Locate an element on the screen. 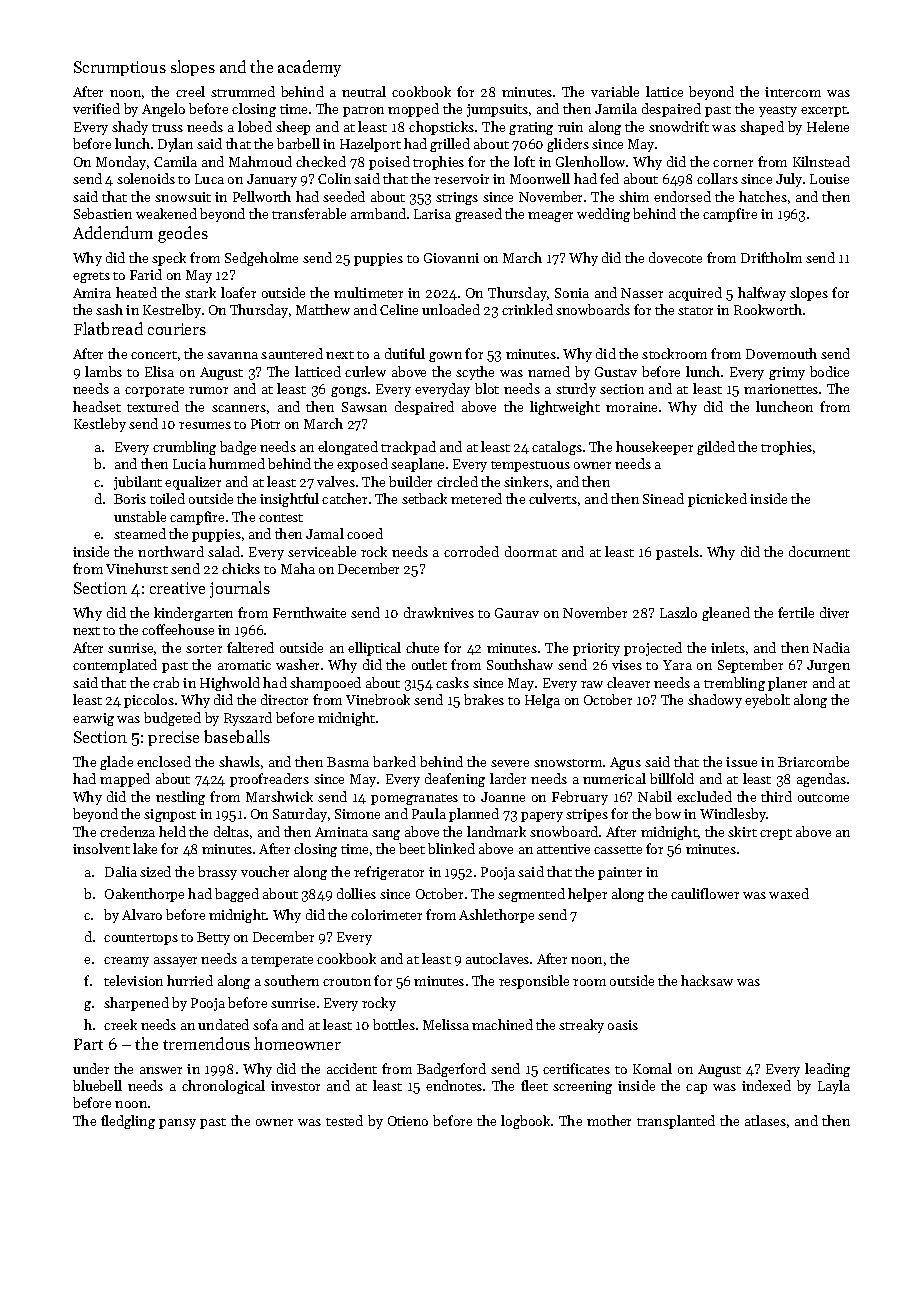 The width and height of the screenshot is (924, 1308). Celine is located at coordinates (399, 309).
